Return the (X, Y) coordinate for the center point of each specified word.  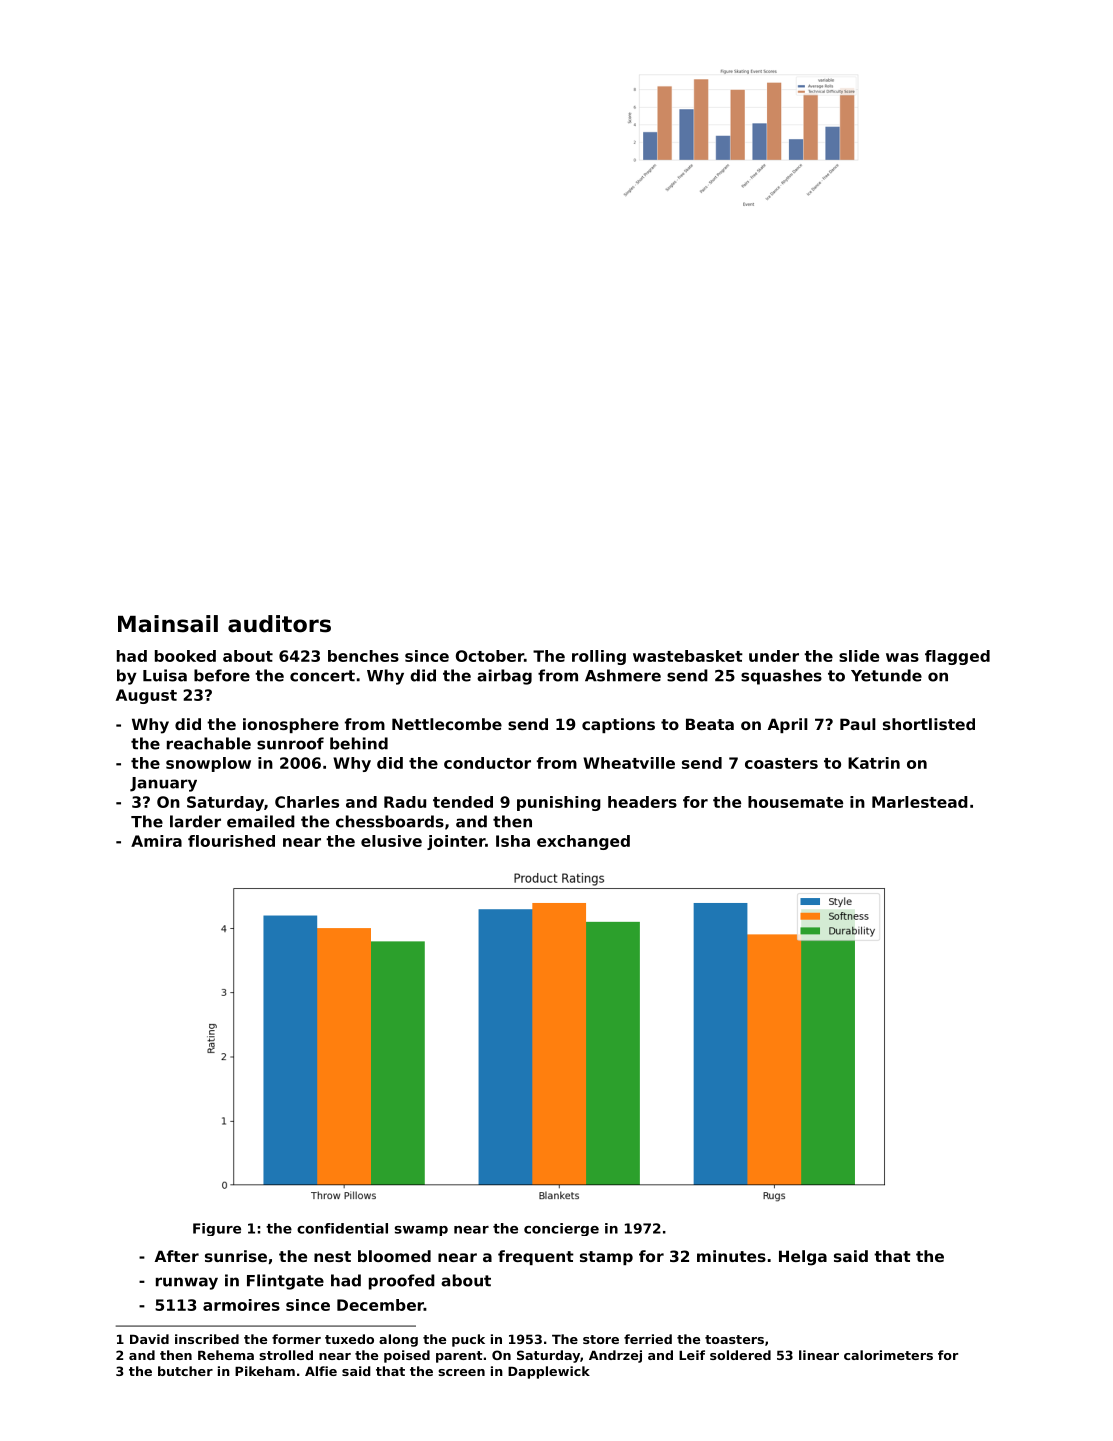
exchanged (583, 842)
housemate (795, 802)
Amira (156, 841)
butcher (185, 1371)
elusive (391, 841)
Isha (513, 841)
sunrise (236, 1256)
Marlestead (920, 802)
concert (322, 676)
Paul (858, 724)
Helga (803, 1258)
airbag (504, 677)
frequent (536, 1257)
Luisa (165, 675)
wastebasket (688, 656)
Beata (710, 724)
